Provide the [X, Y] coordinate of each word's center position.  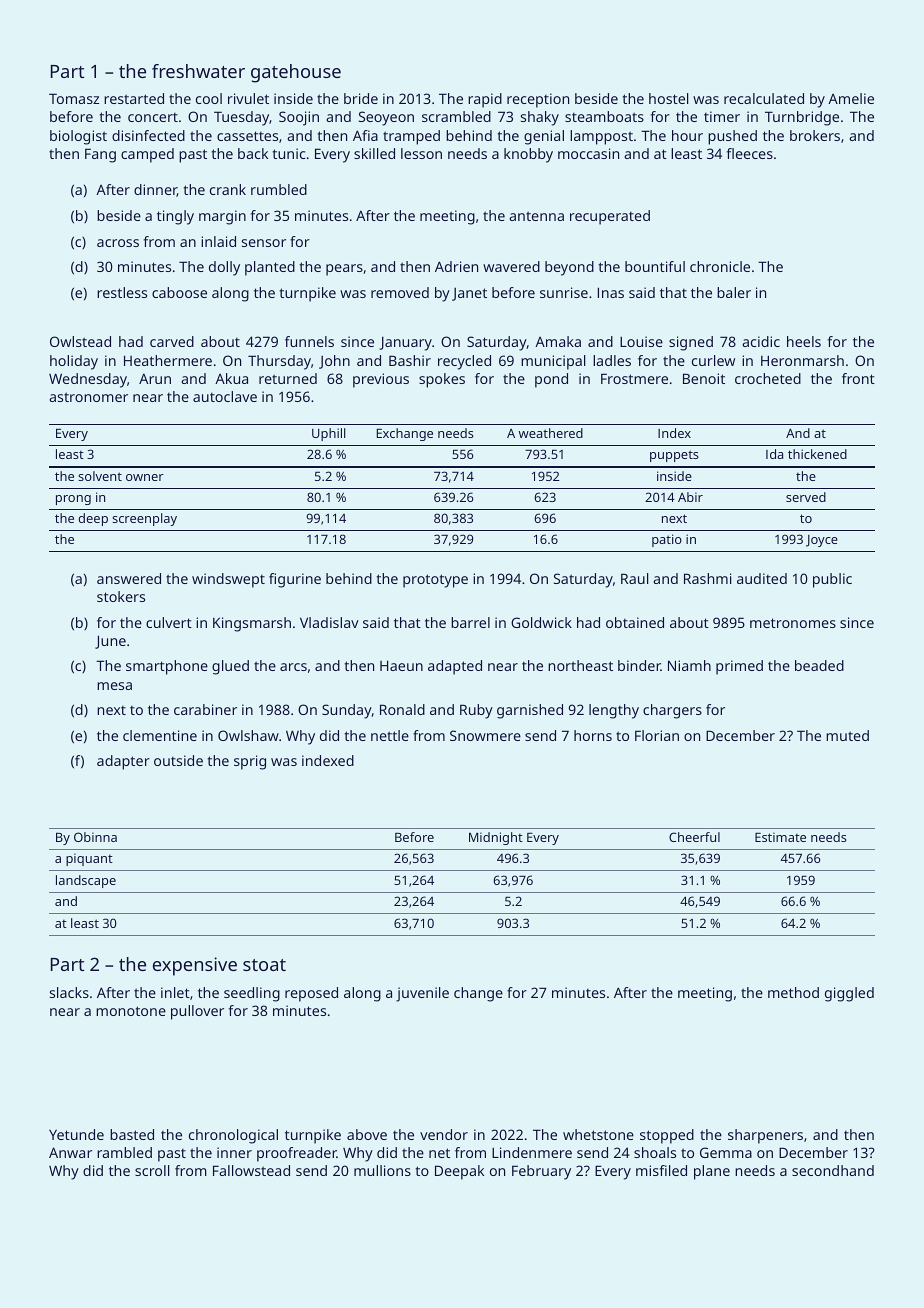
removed [400, 292]
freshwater [198, 71]
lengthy [614, 711]
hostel [668, 98]
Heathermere [168, 360]
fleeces [750, 153]
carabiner [205, 709]
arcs [293, 667]
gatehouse [296, 73]
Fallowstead [251, 1170]
